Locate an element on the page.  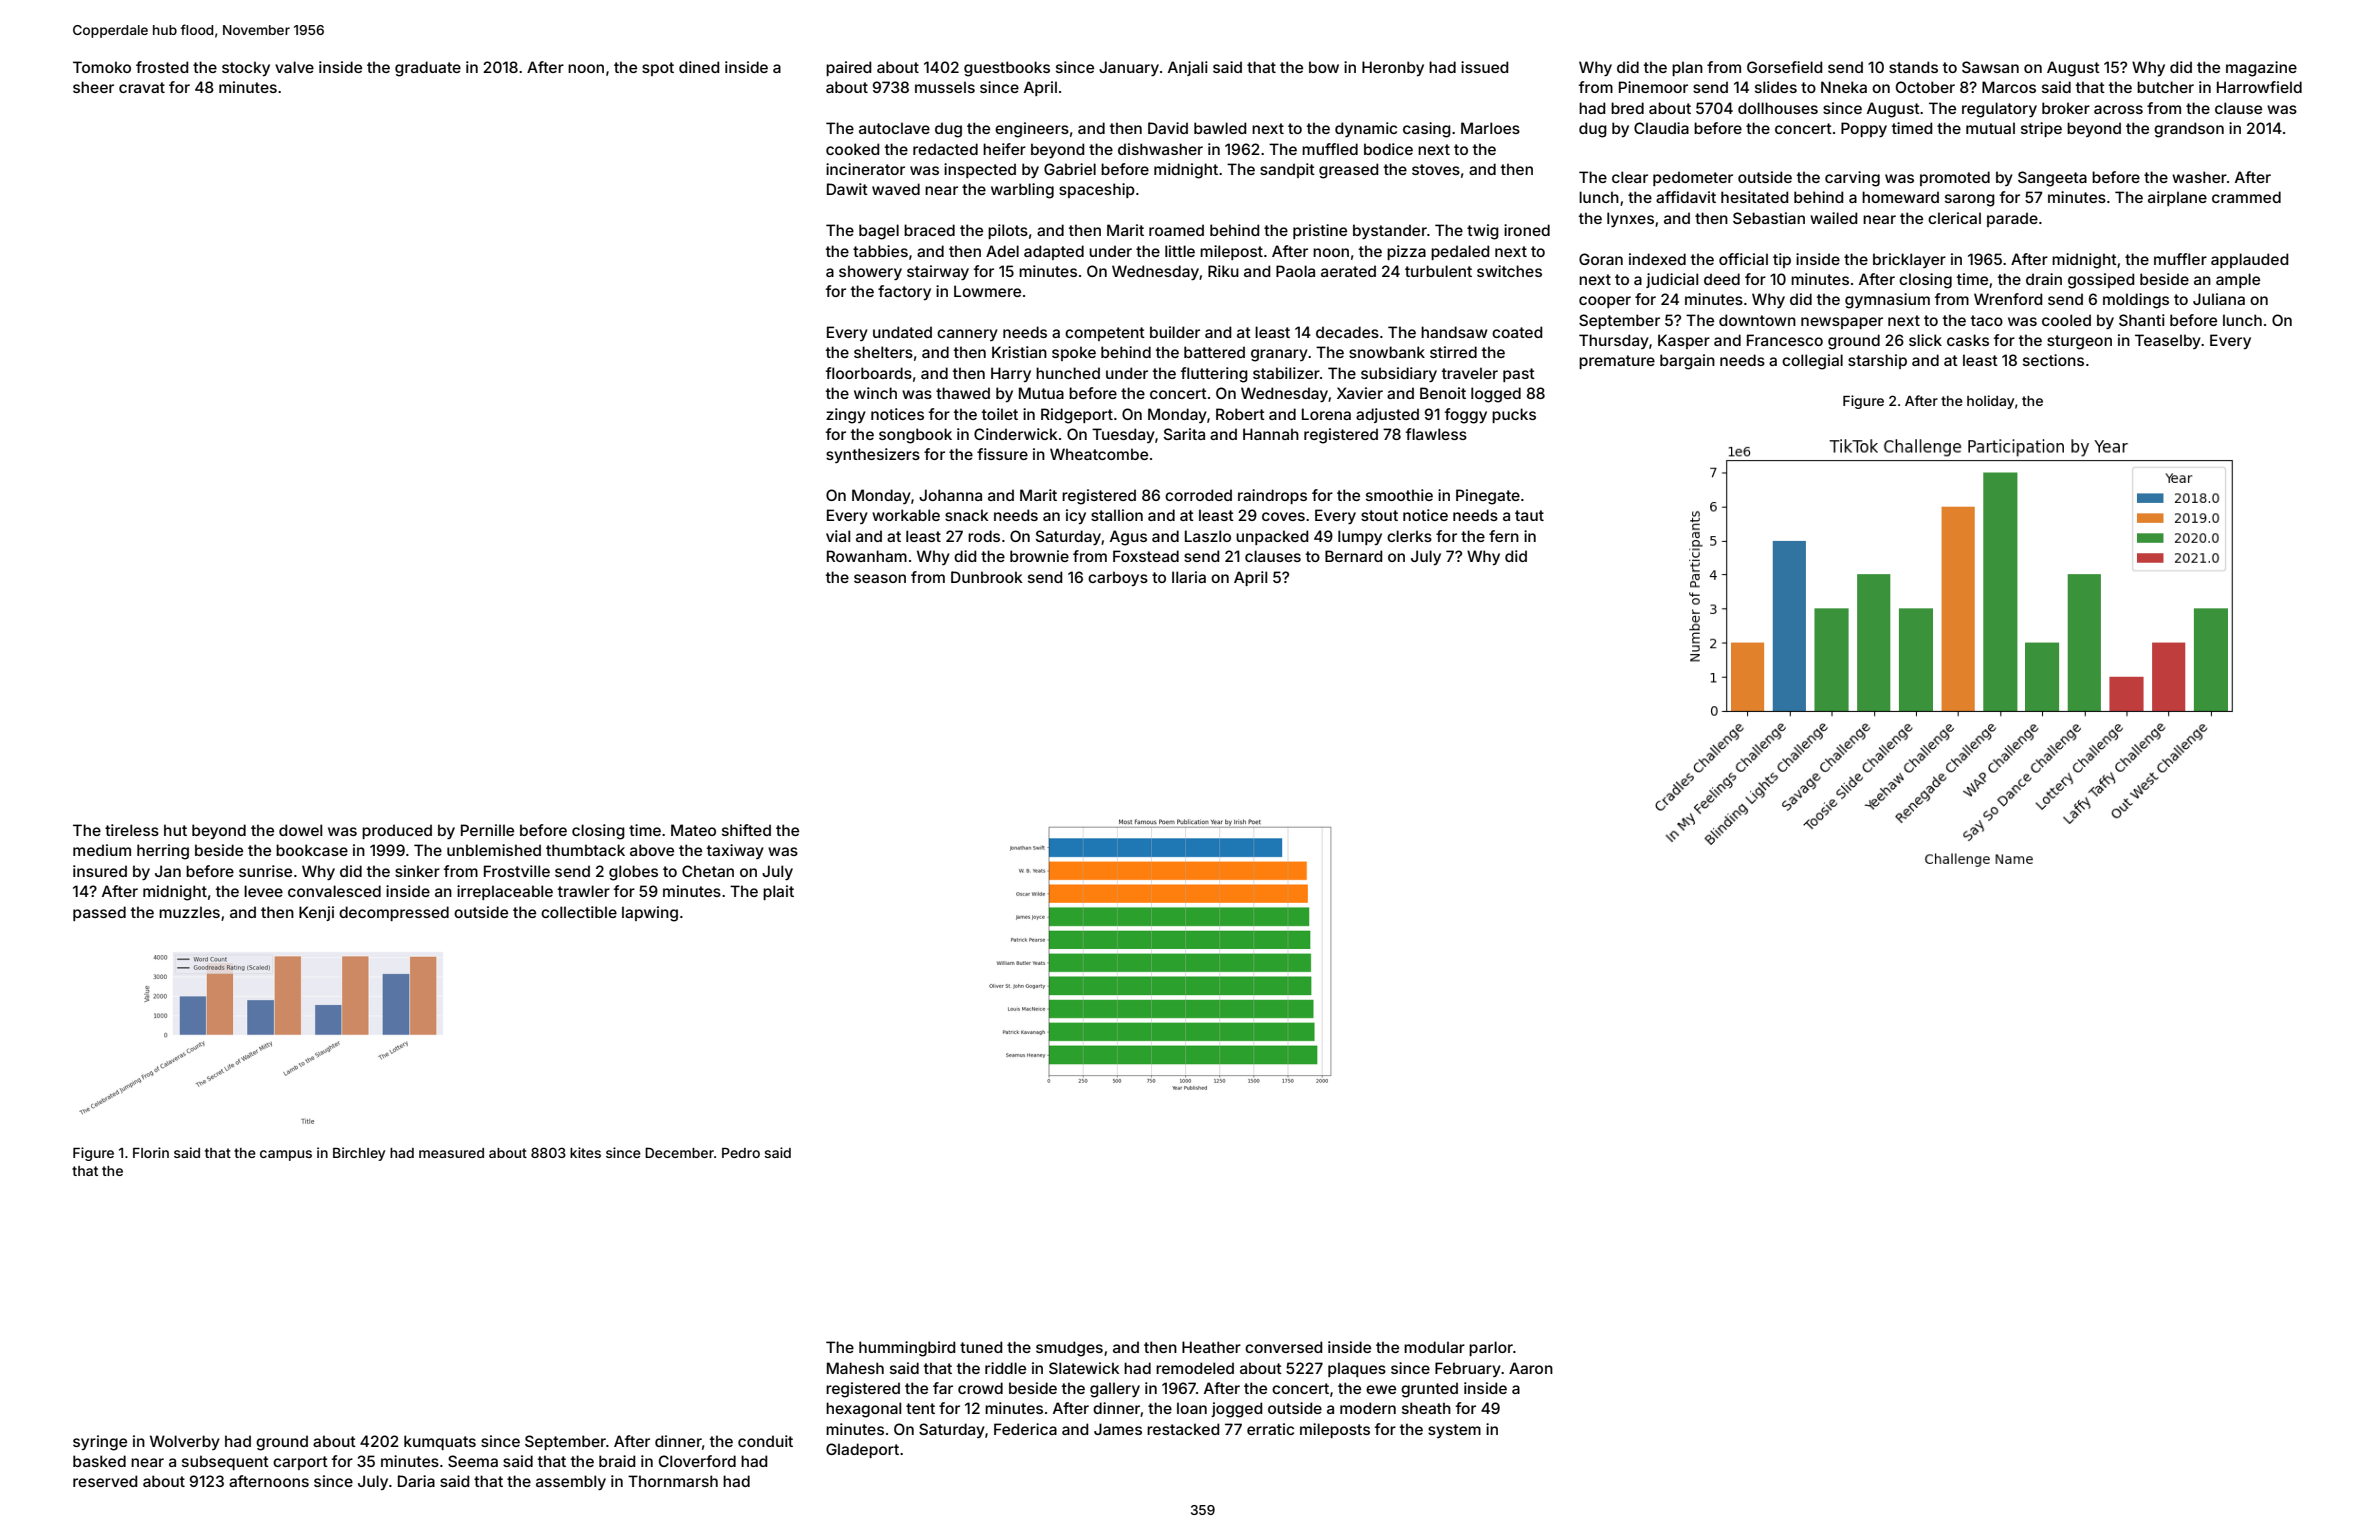
Harrowfield is located at coordinates (2259, 87).
